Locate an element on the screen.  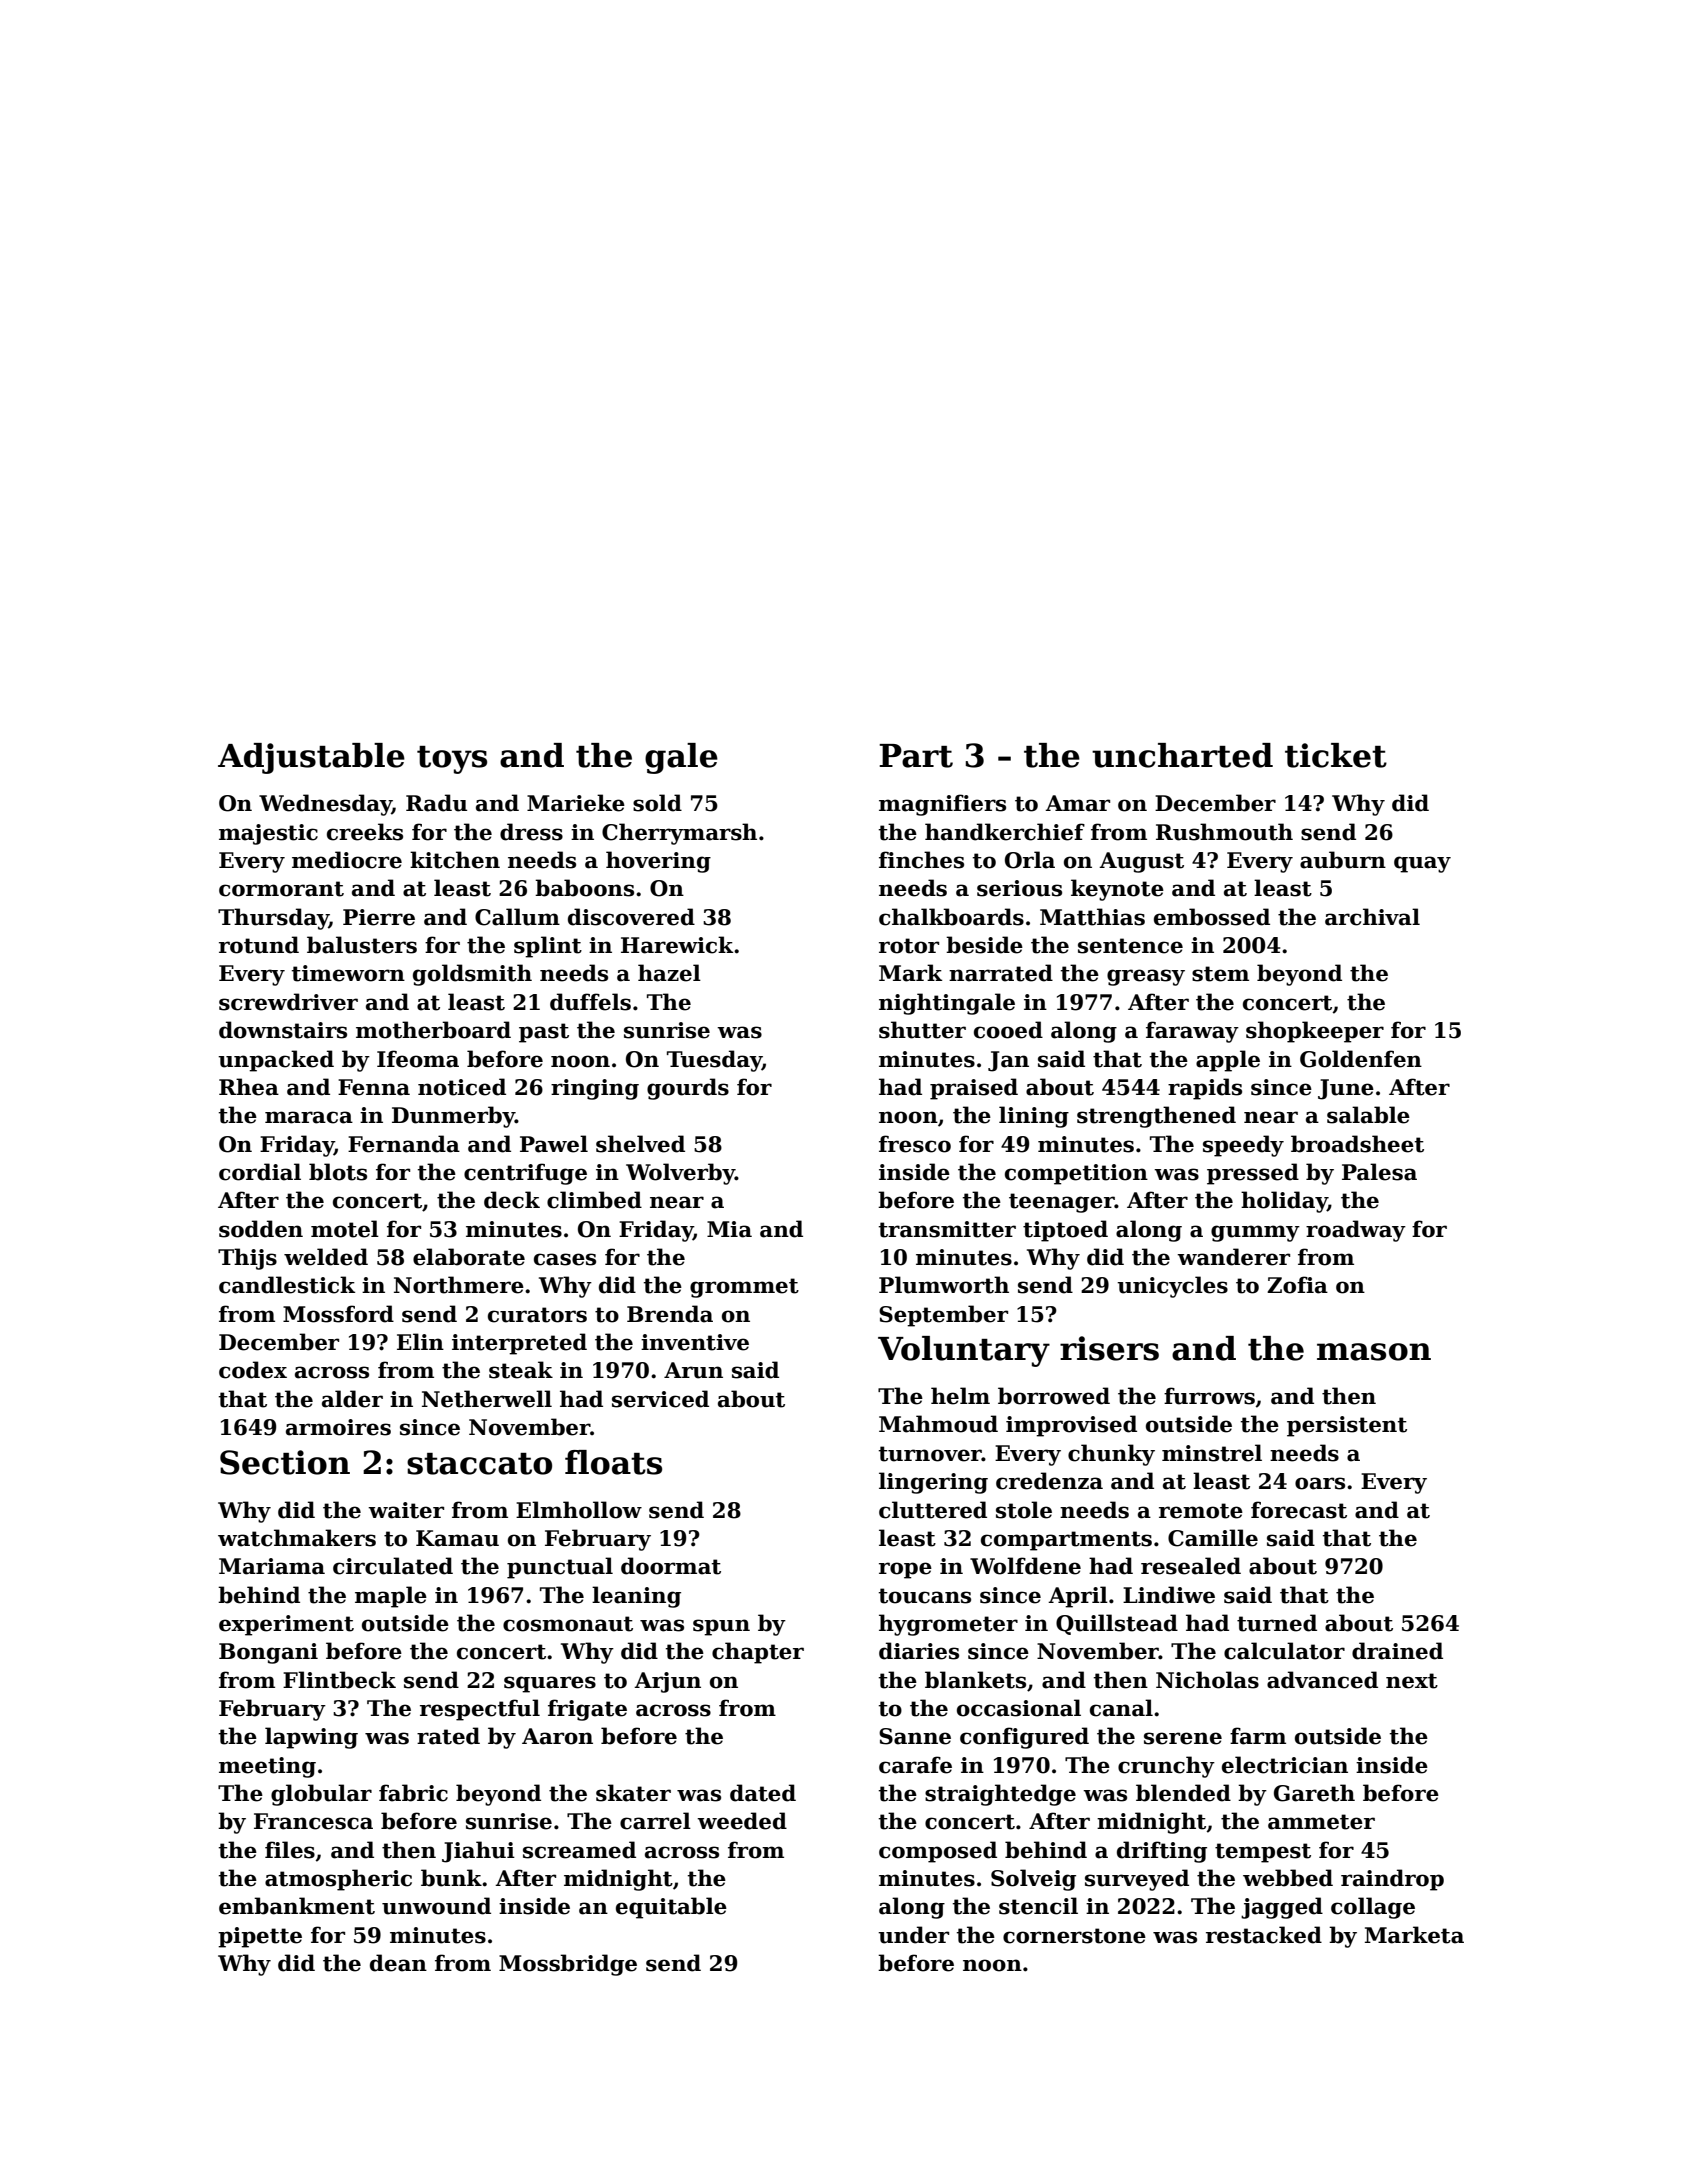
forecast is located at coordinates (1299, 1510).
